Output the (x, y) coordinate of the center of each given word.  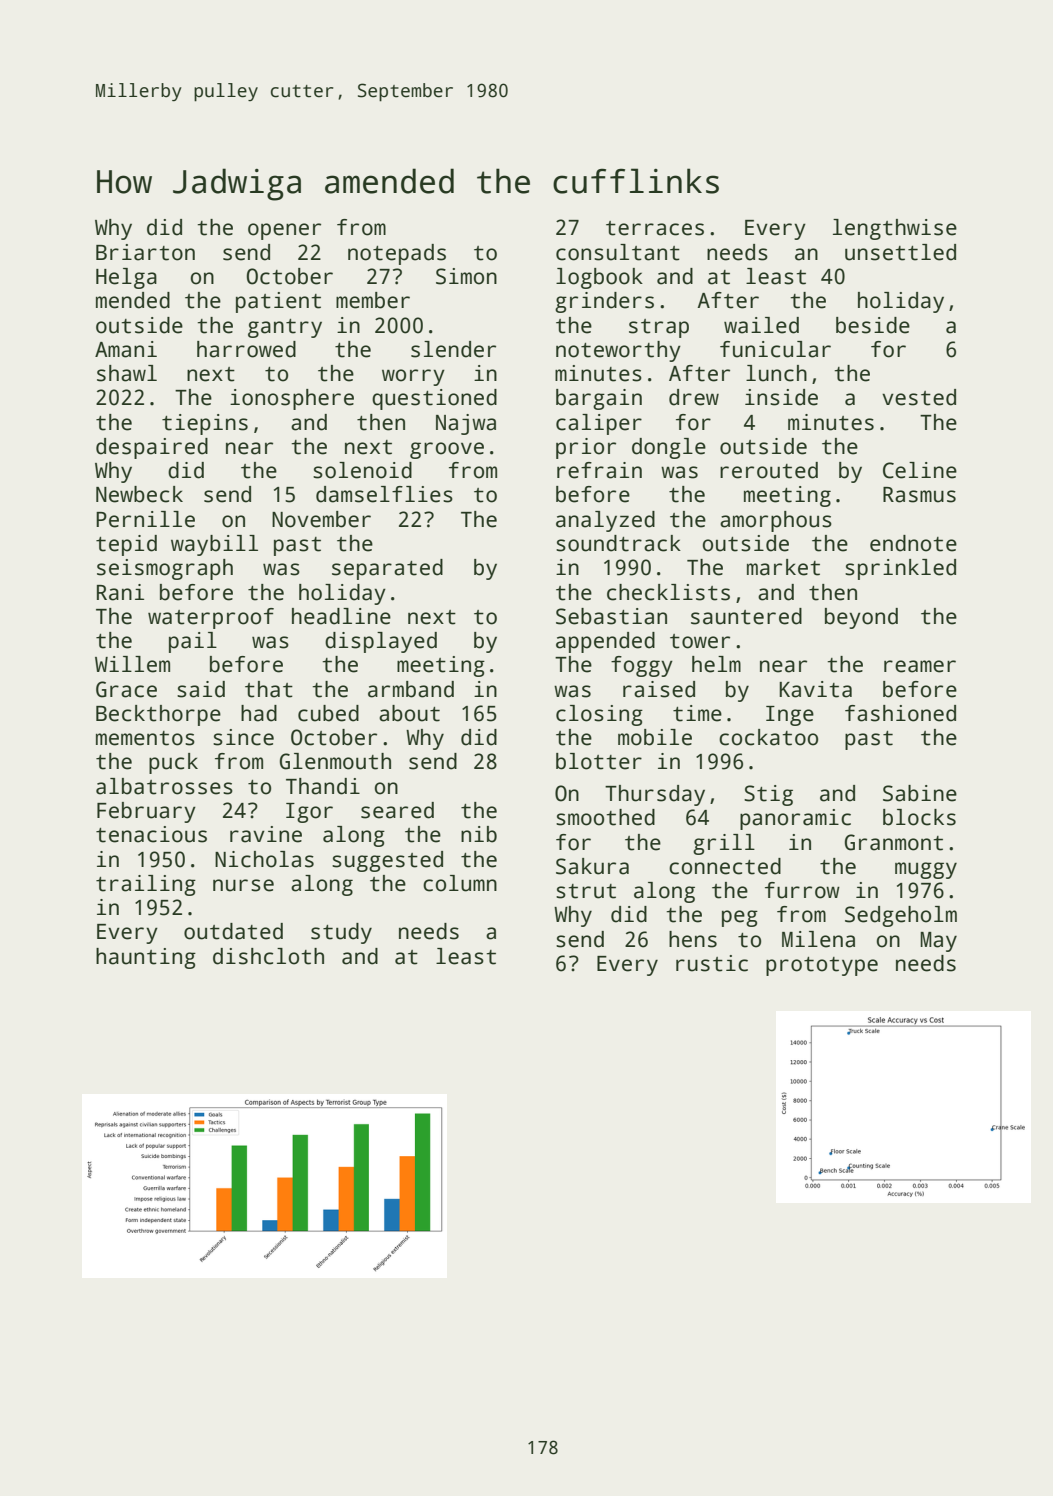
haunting (146, 958)
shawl (127, 373)
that (269, 689)
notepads (397, 254)
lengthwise (895, 229)
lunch (776, 373)
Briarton (145, 252)
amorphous (776, 521)
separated (387, 569)
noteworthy (618, 351)
